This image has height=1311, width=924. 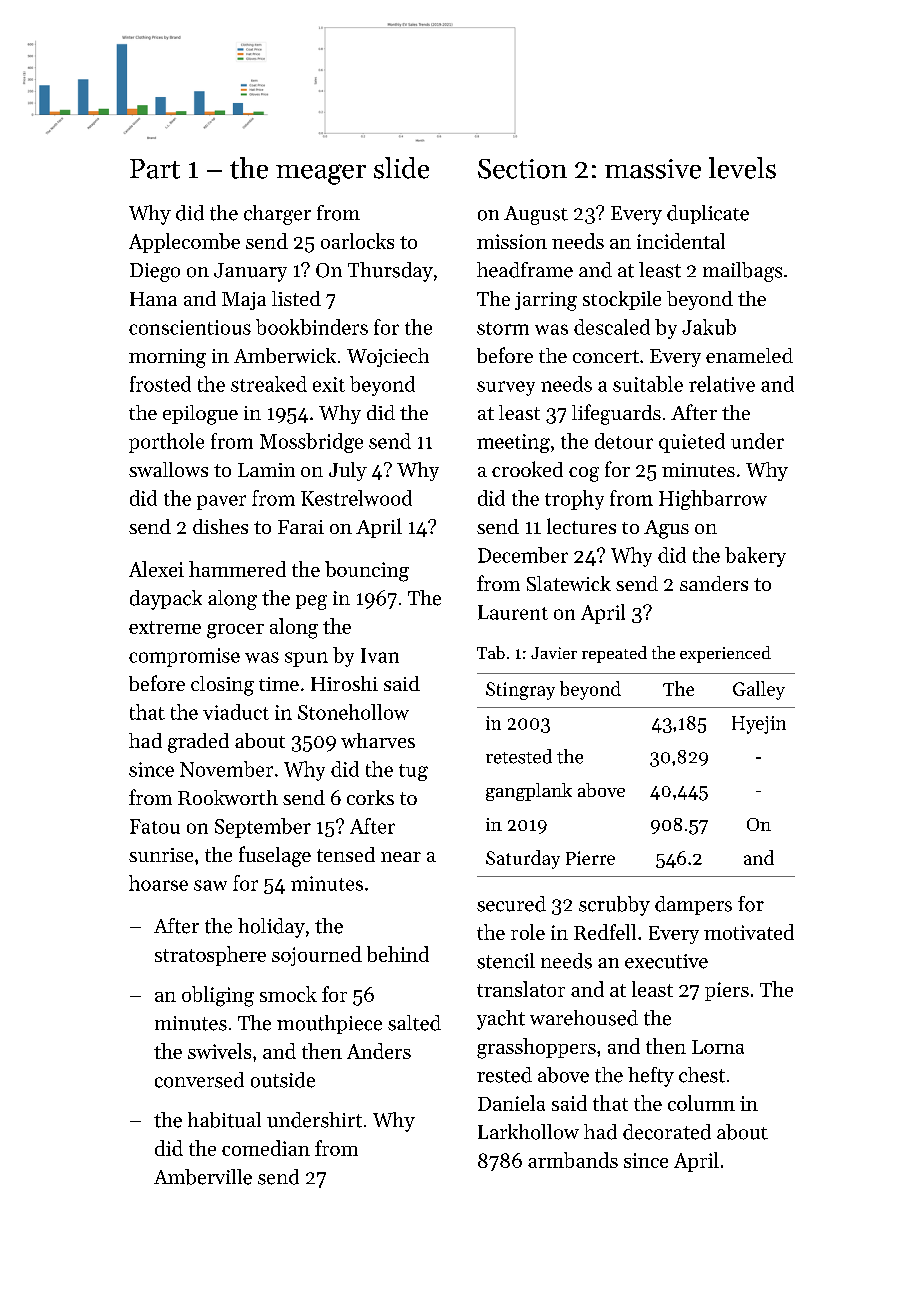 What do you see at coordinates (414, 1023) in the image?
I see `salted` at bounding box center [414, 1023].
